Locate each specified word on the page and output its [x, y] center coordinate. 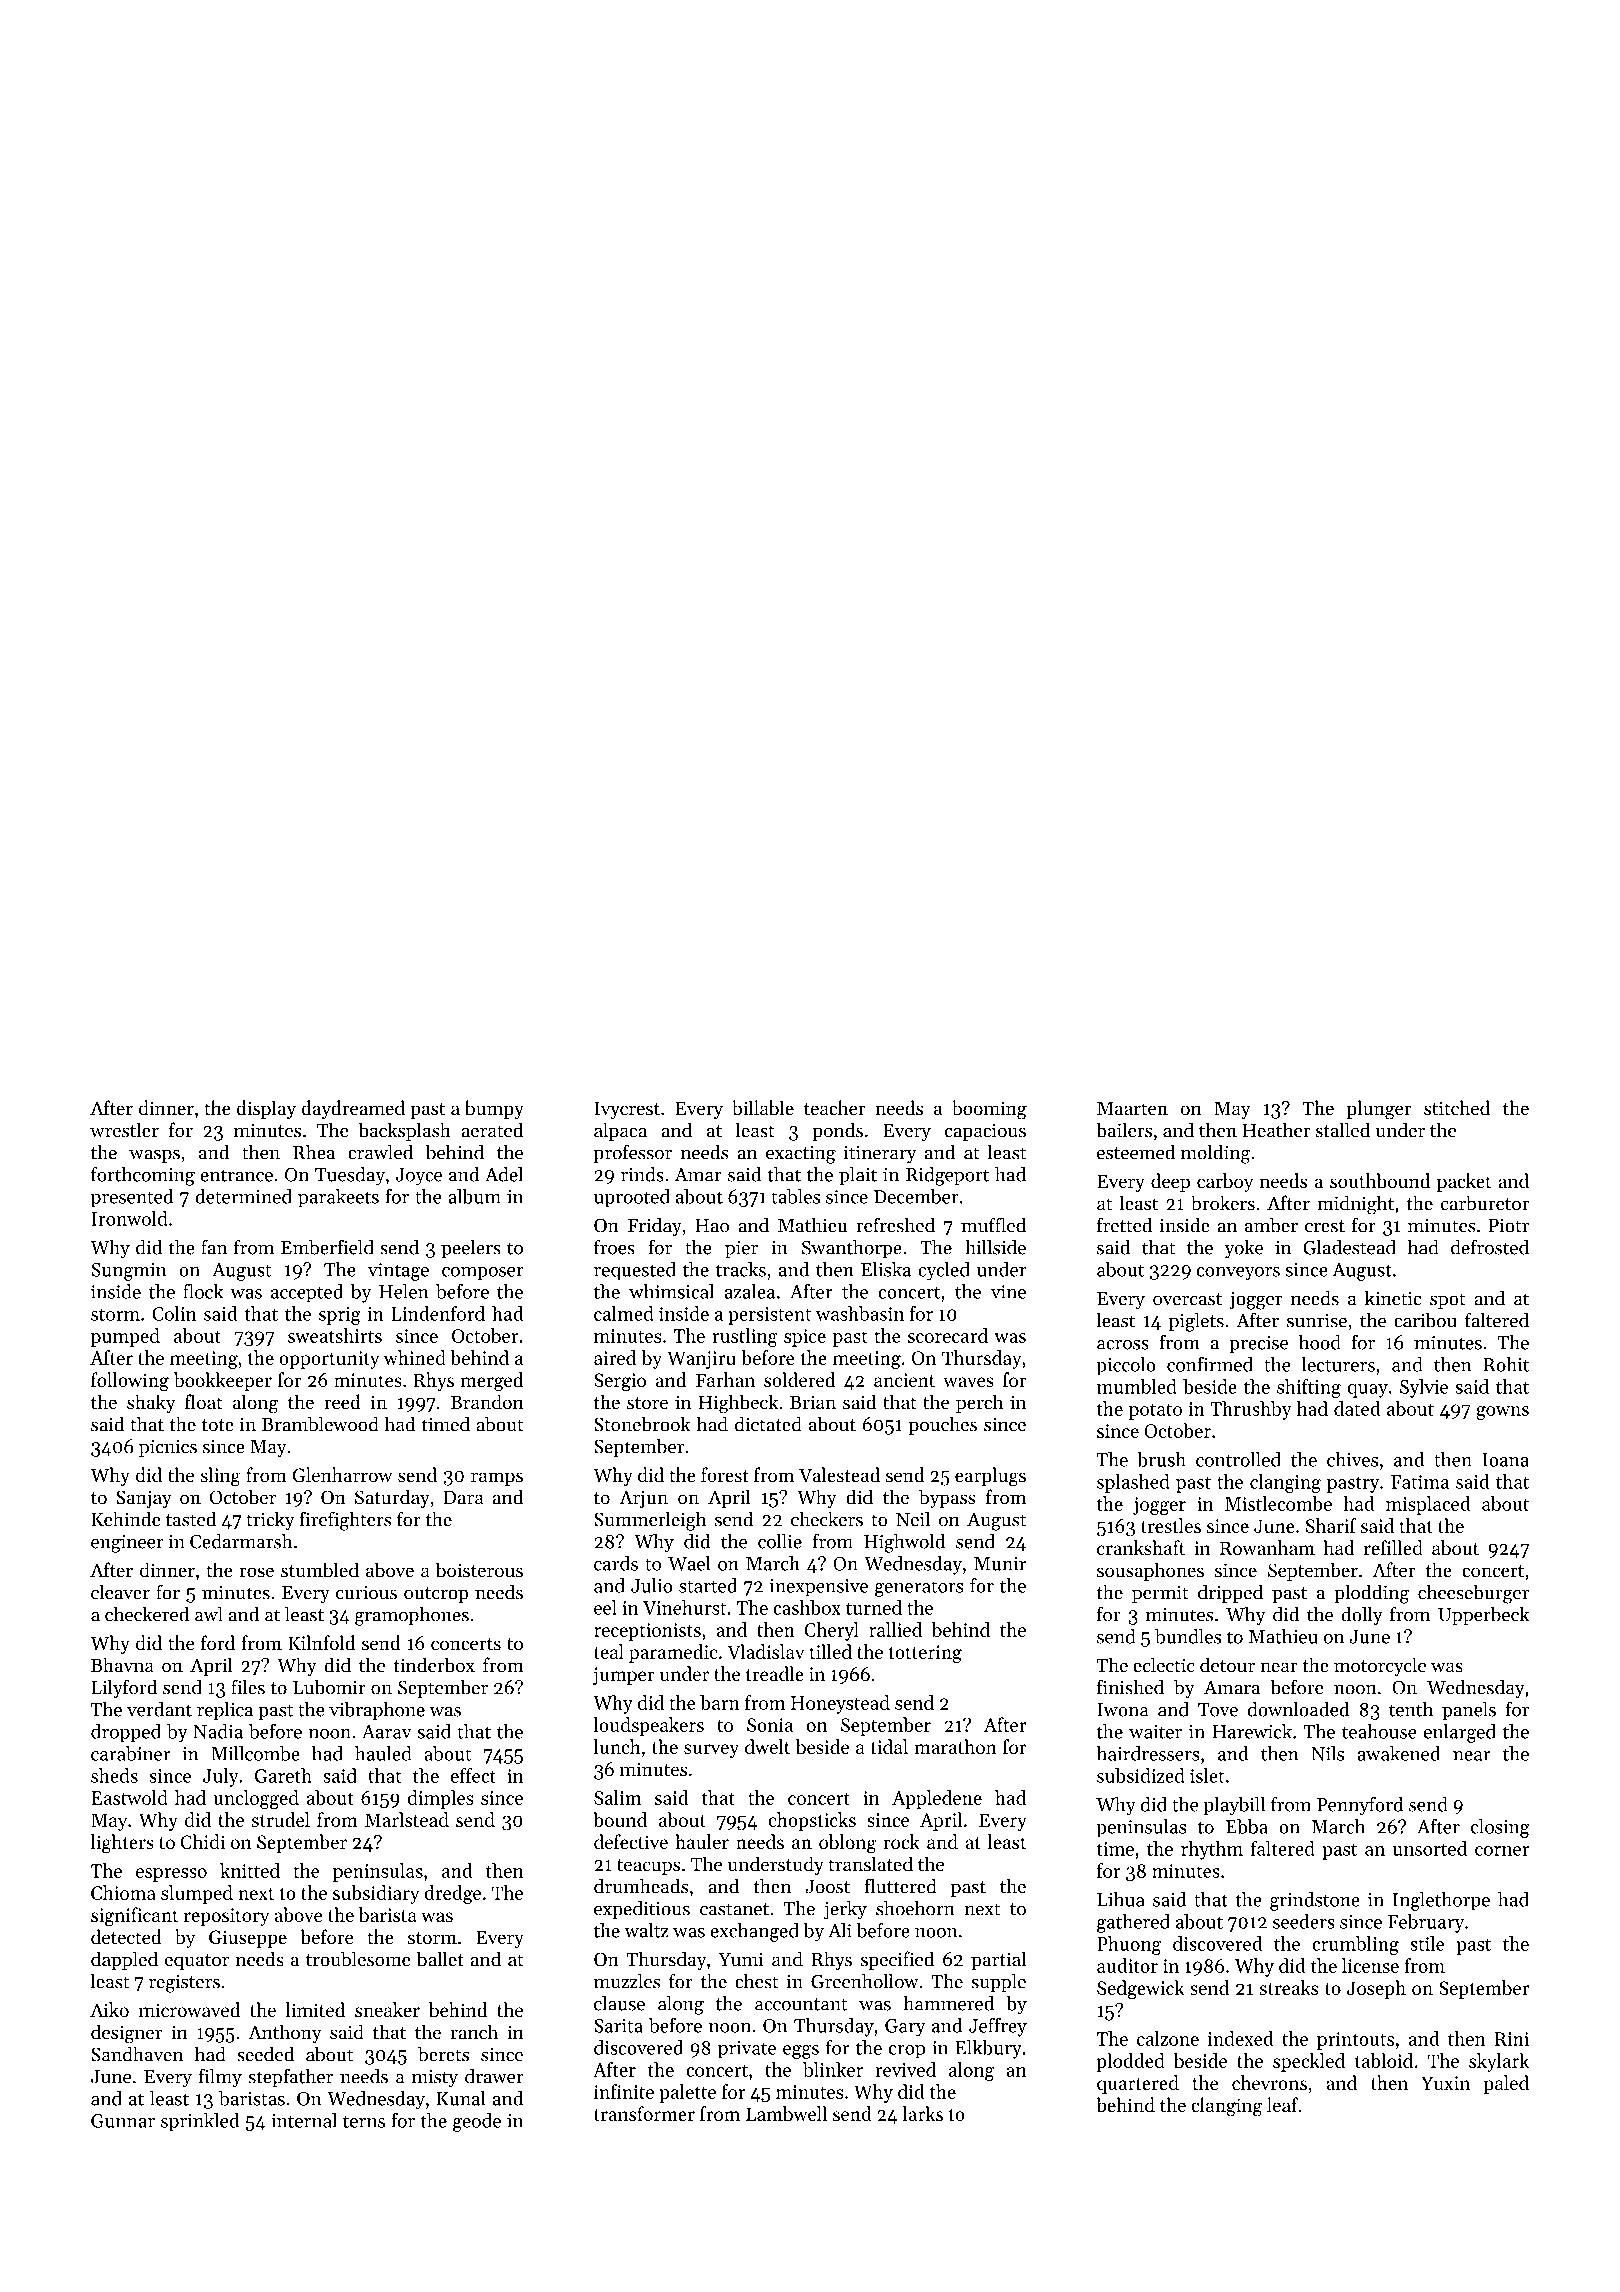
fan [214, 1247]
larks [922, 2113]
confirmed [1210, 1364]
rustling [745, 1337]
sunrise [1317, 1320]
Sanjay [144, 1499]
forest [725, 1474]
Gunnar [123, 2121]
